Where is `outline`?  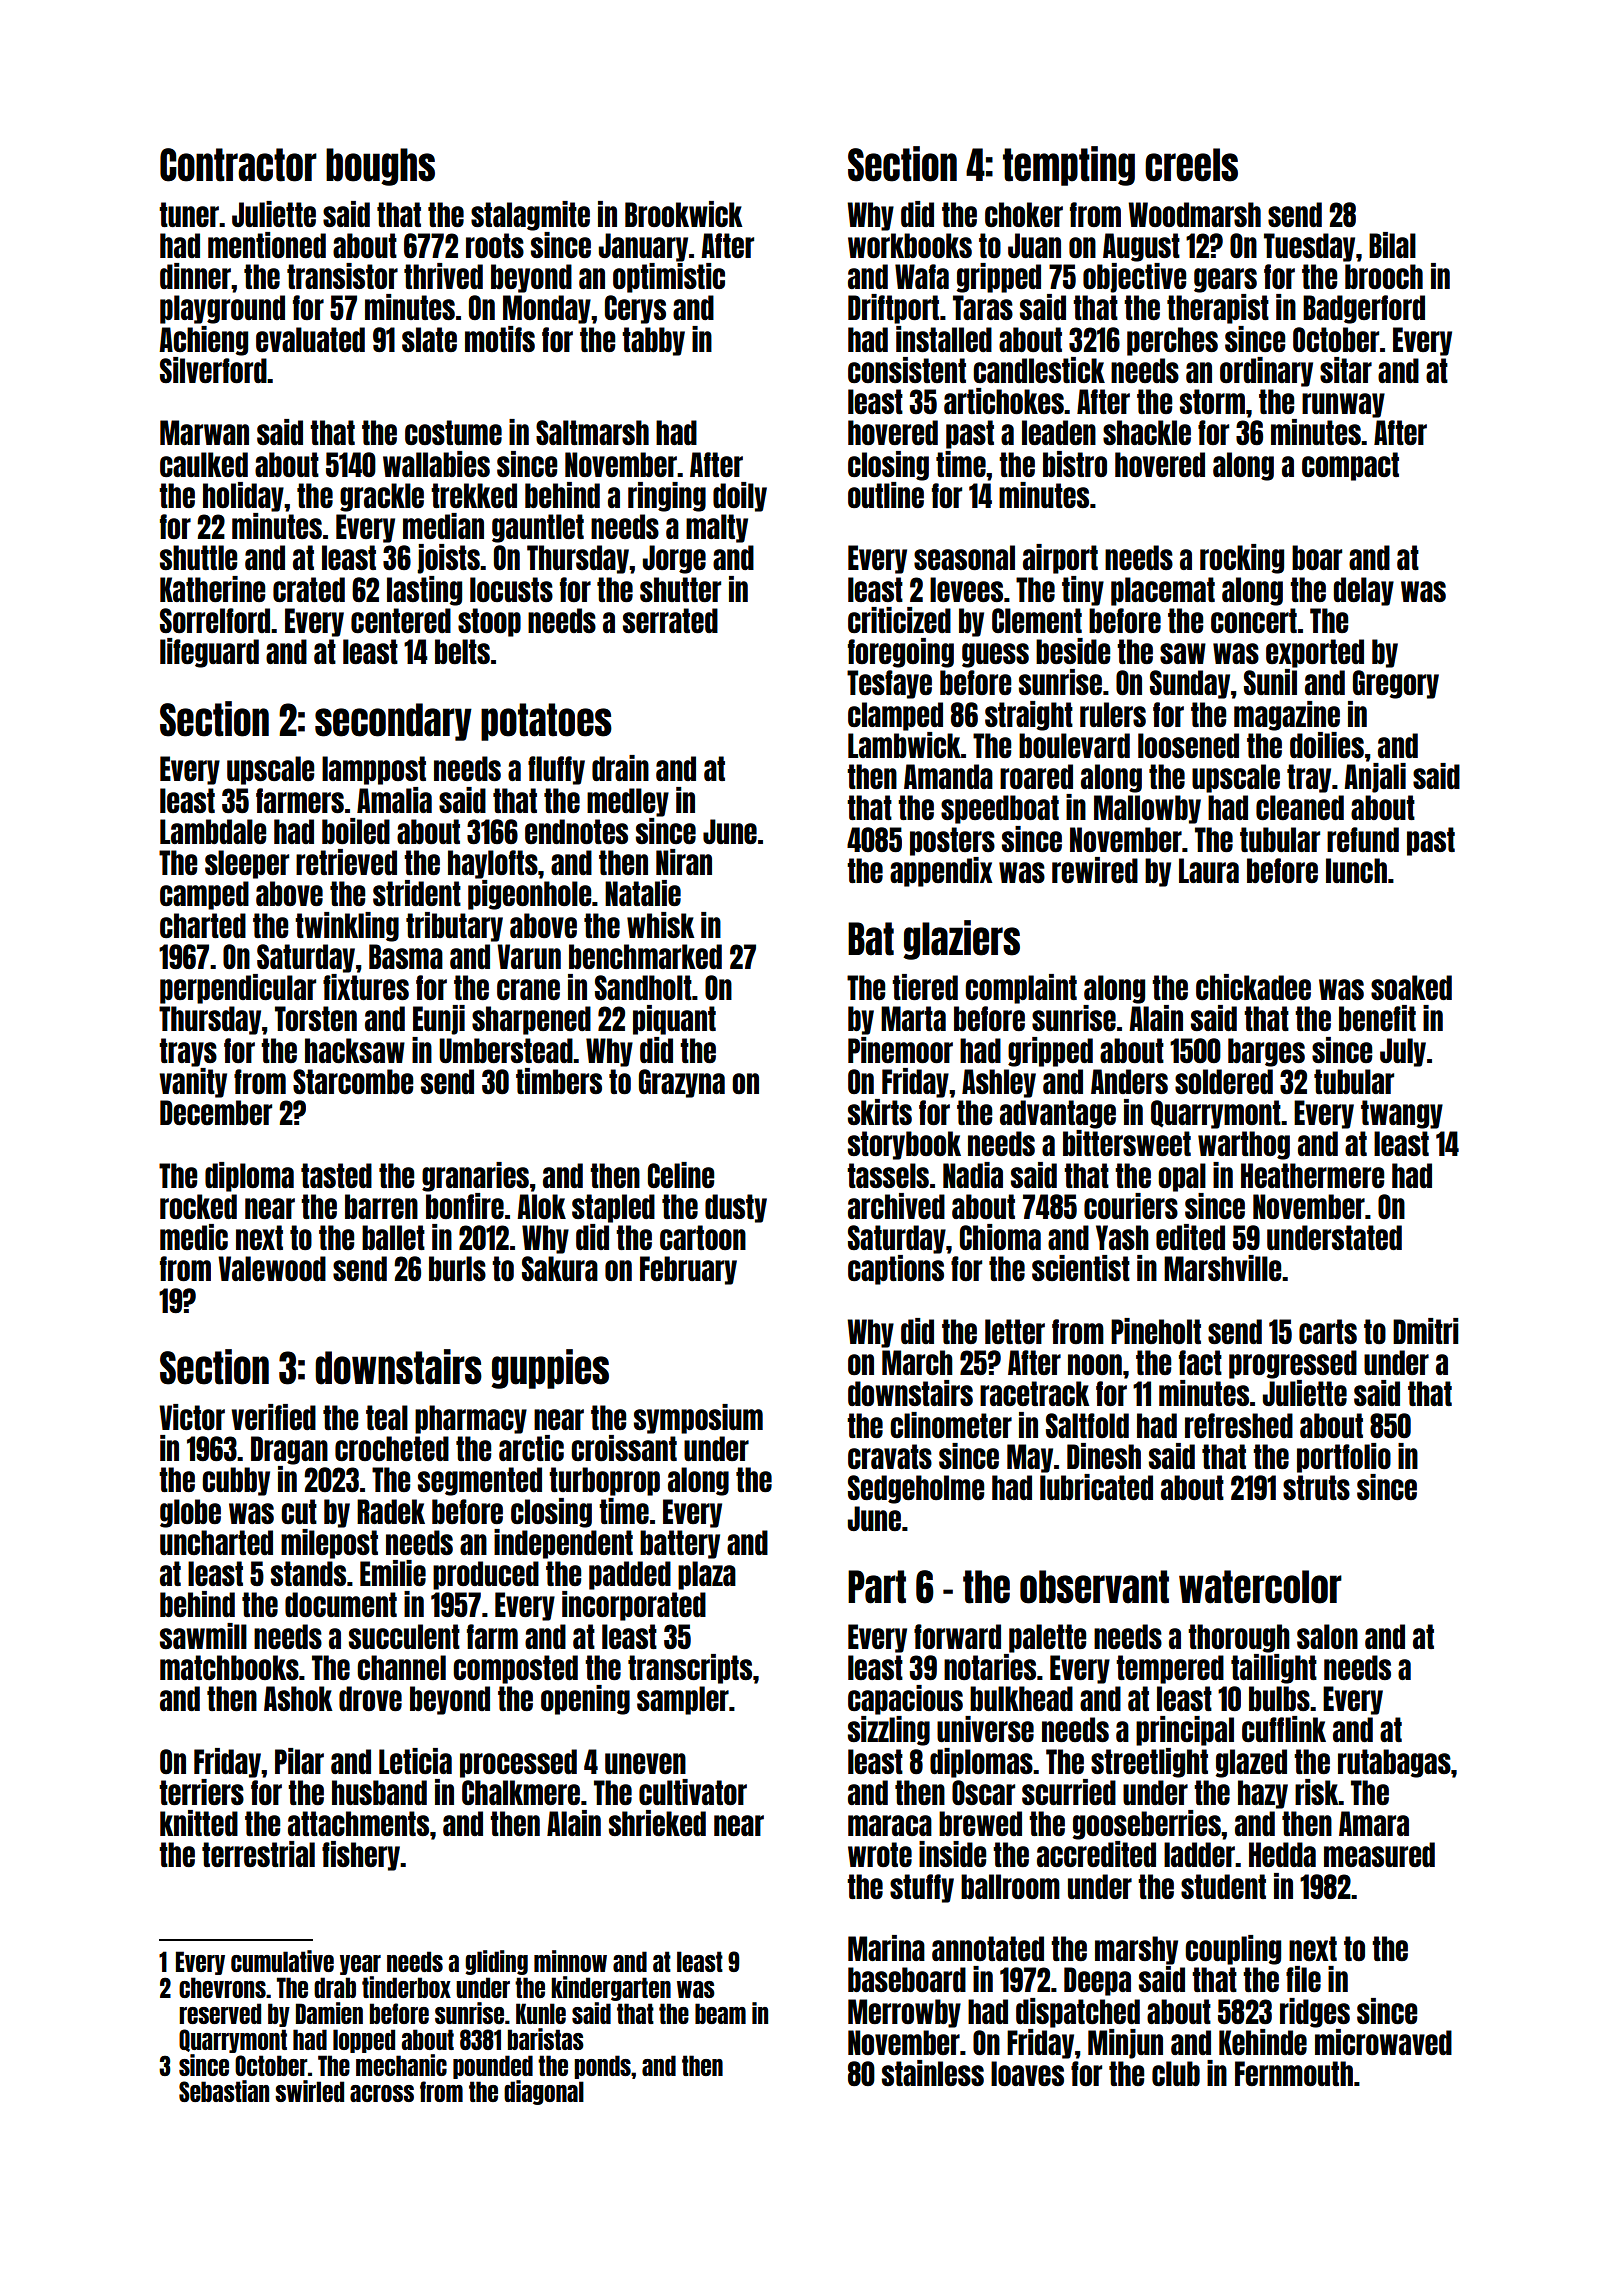 outline is located at coordinates (886, 495).
